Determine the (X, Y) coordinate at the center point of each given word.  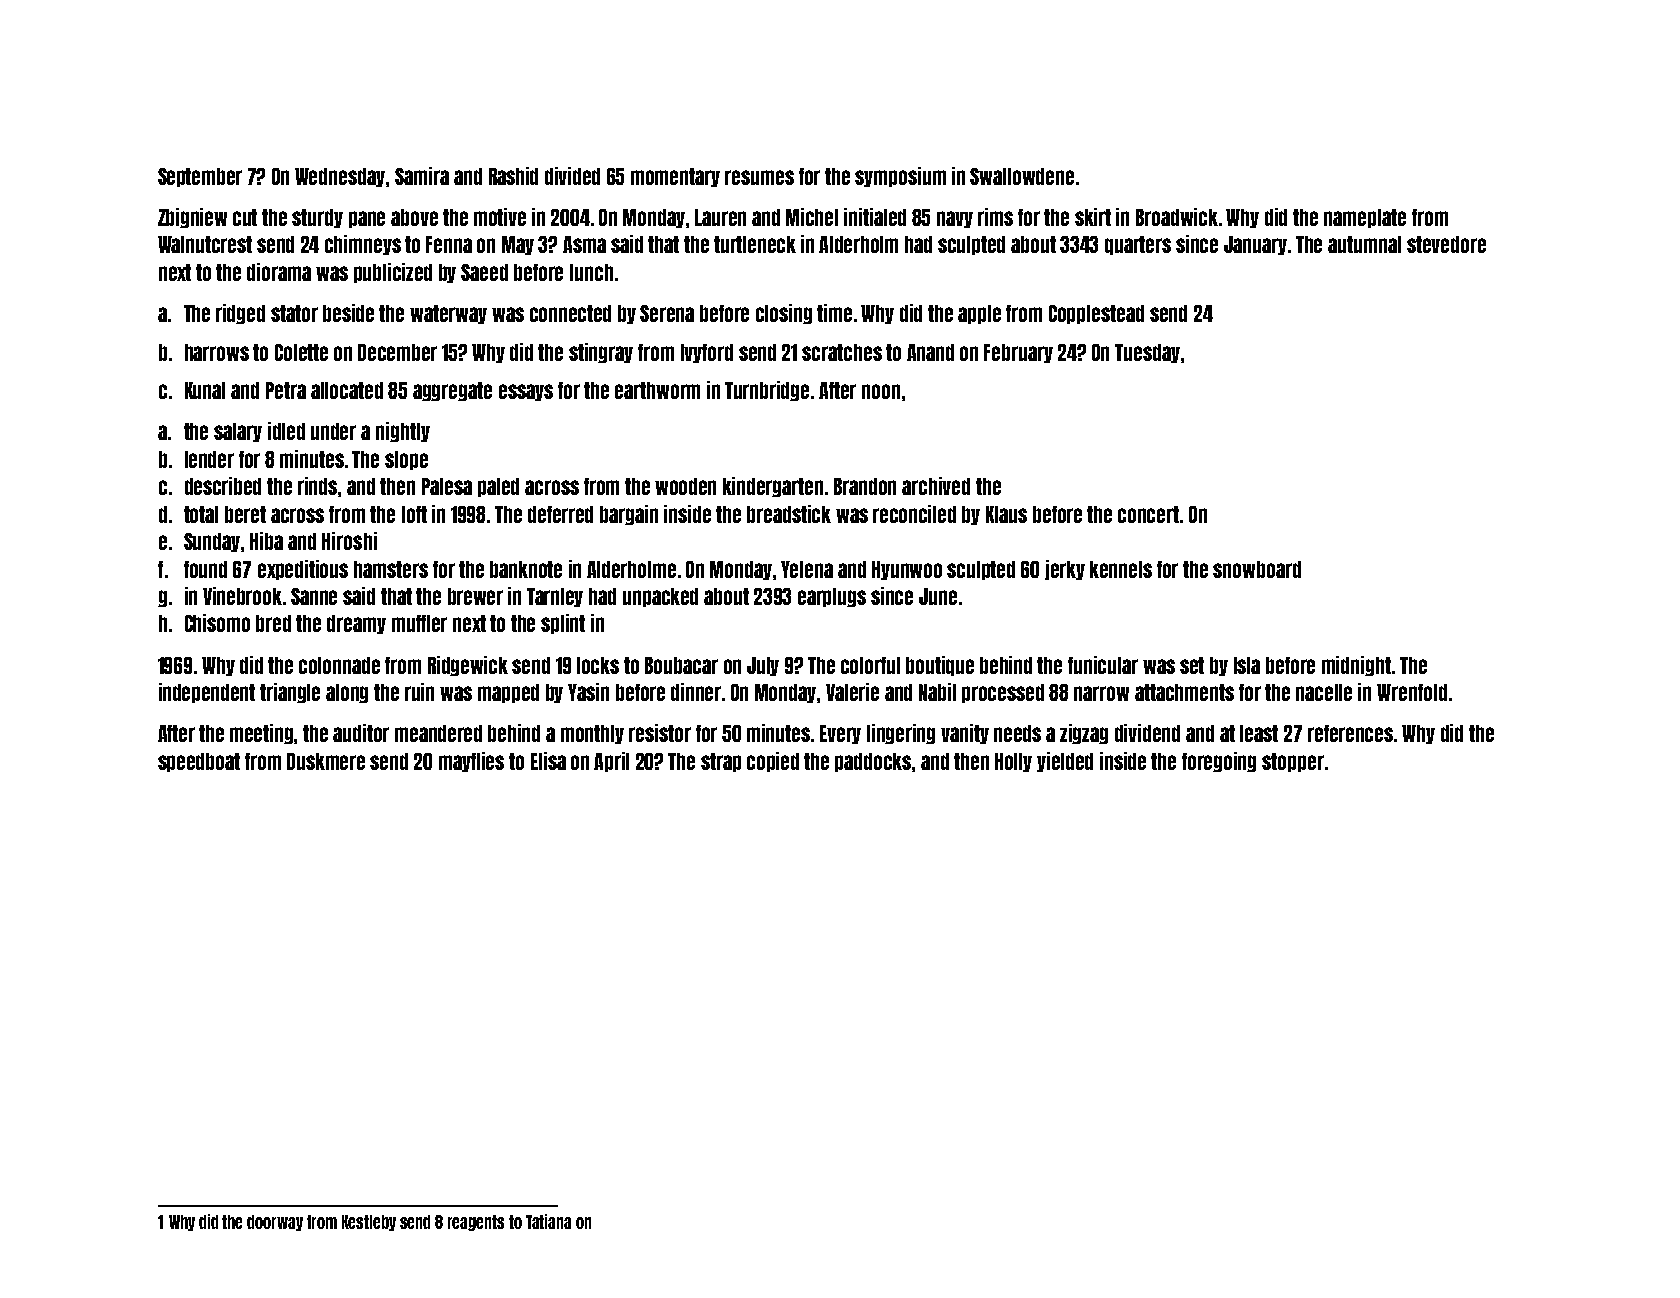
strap (721, 762)
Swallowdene (1022, 176)
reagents (476, 1223)
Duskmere (326, 761)
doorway (275, 1223)
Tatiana (548, 1221)
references (1350, 733)
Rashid (513, 176)
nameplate (1365, 218)
